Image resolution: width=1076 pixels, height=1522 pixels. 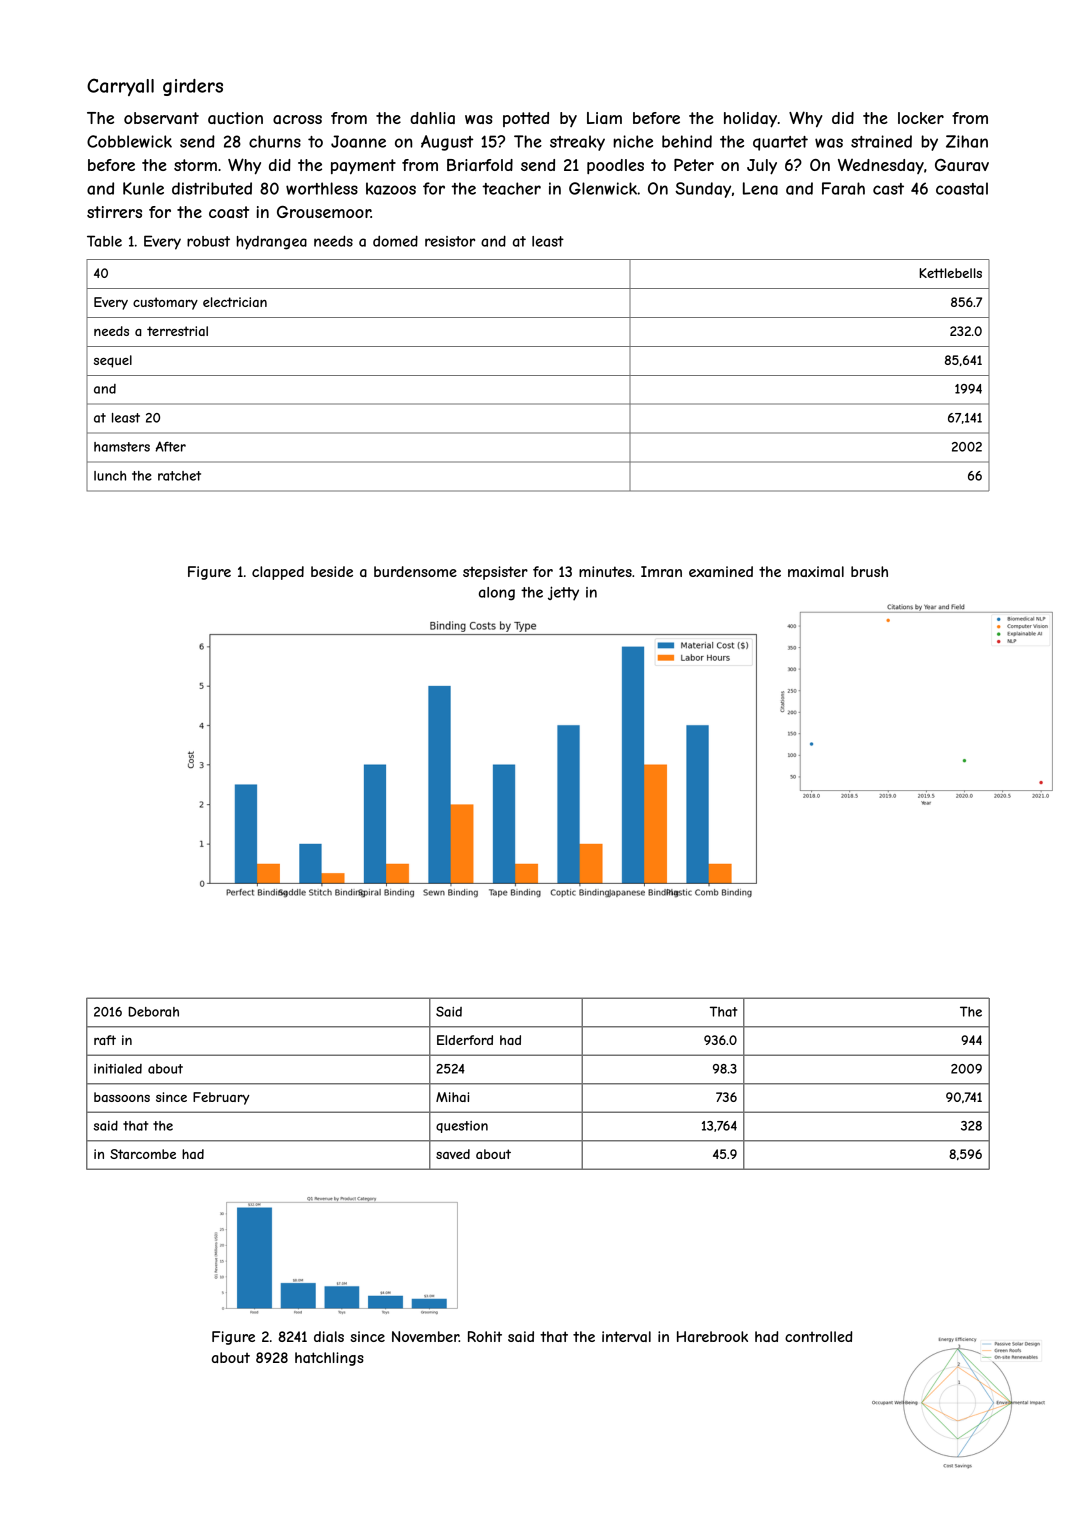 What do you see at coordinates (818, 1336) in the screenshot?
I see `controlled` at bounding box center [818, 1336].
